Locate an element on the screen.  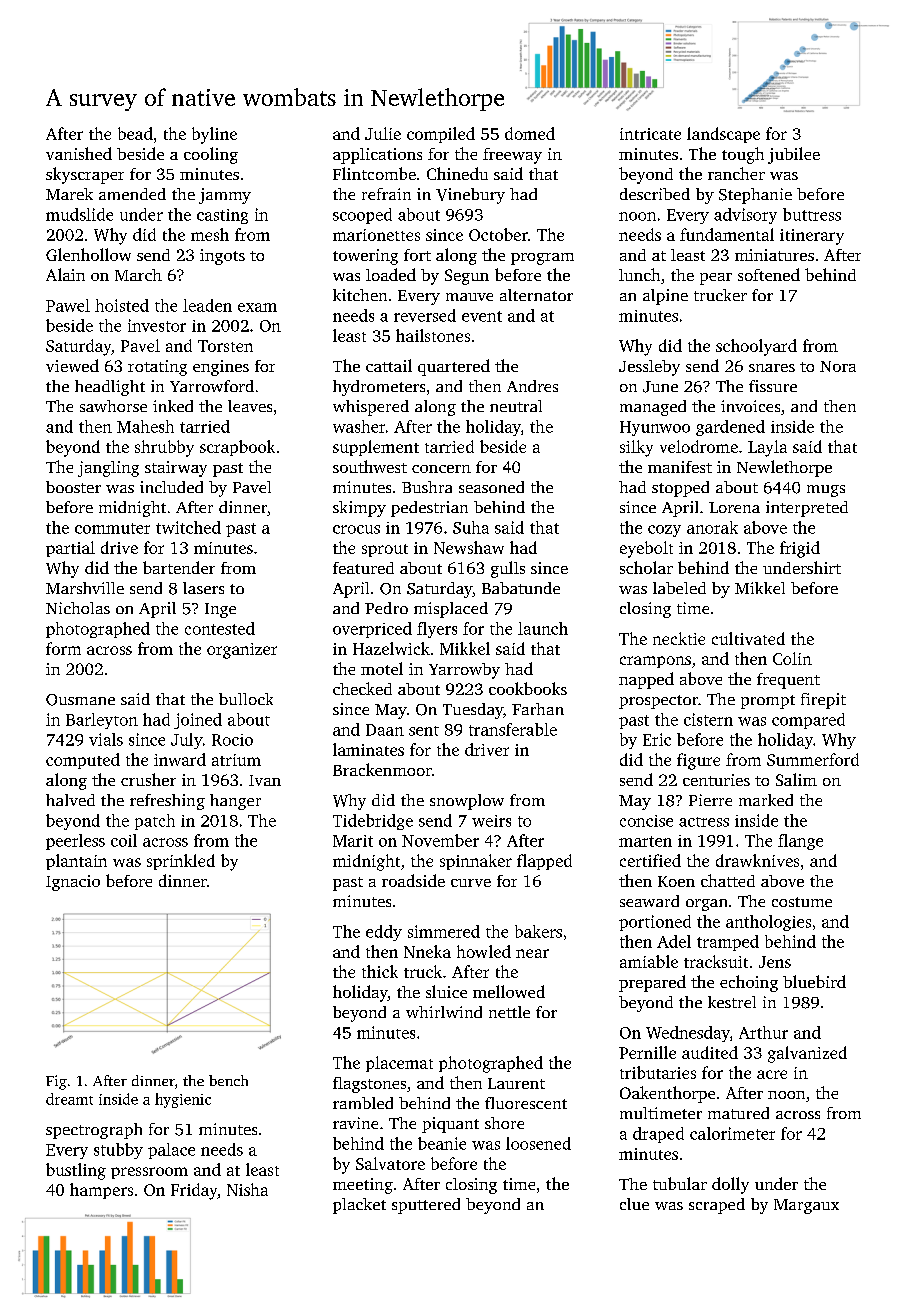
bustling is located at coordinates (76, 1171).
